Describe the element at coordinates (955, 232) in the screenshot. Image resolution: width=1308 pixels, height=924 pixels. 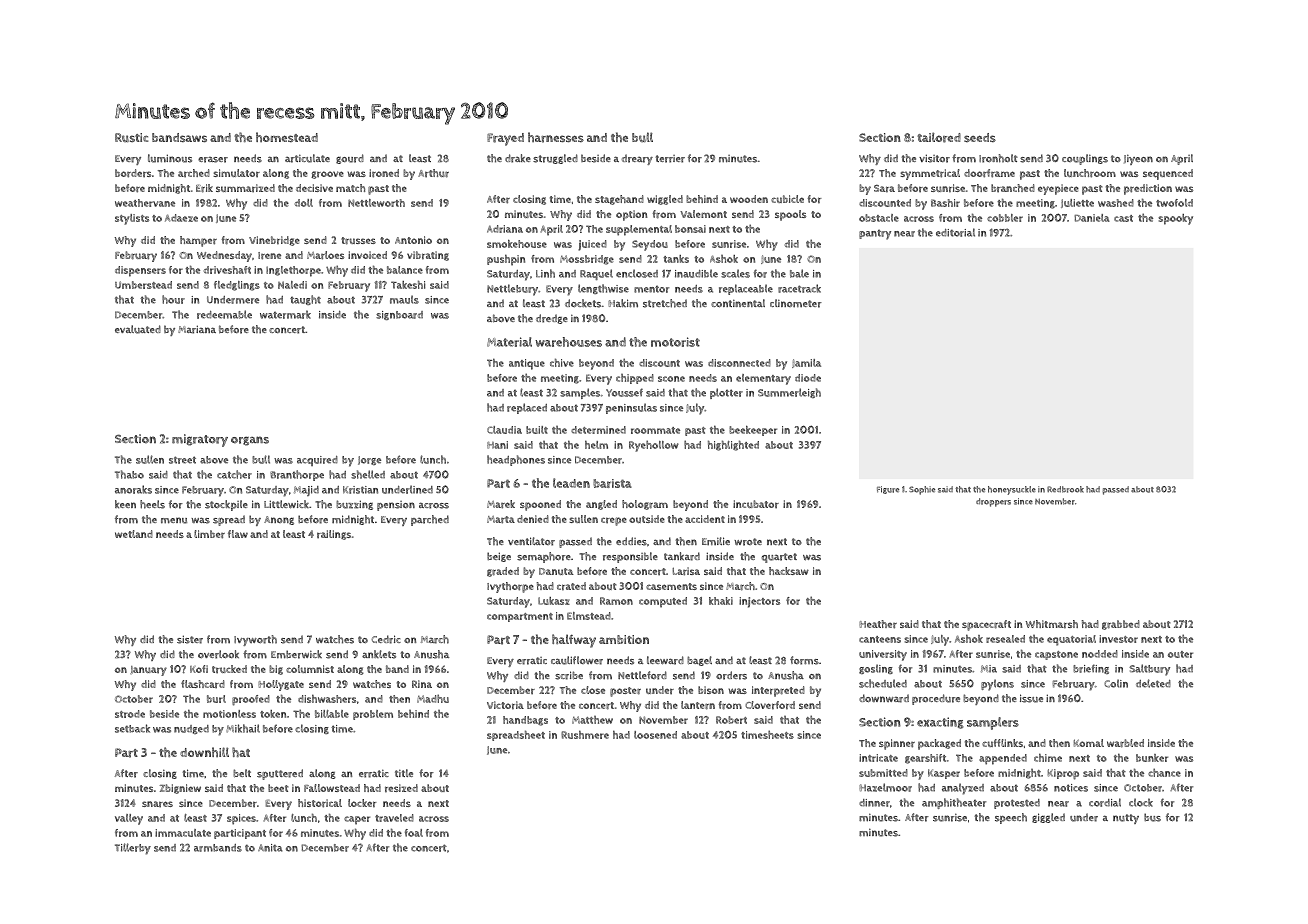
I see `editorial` at that location.
